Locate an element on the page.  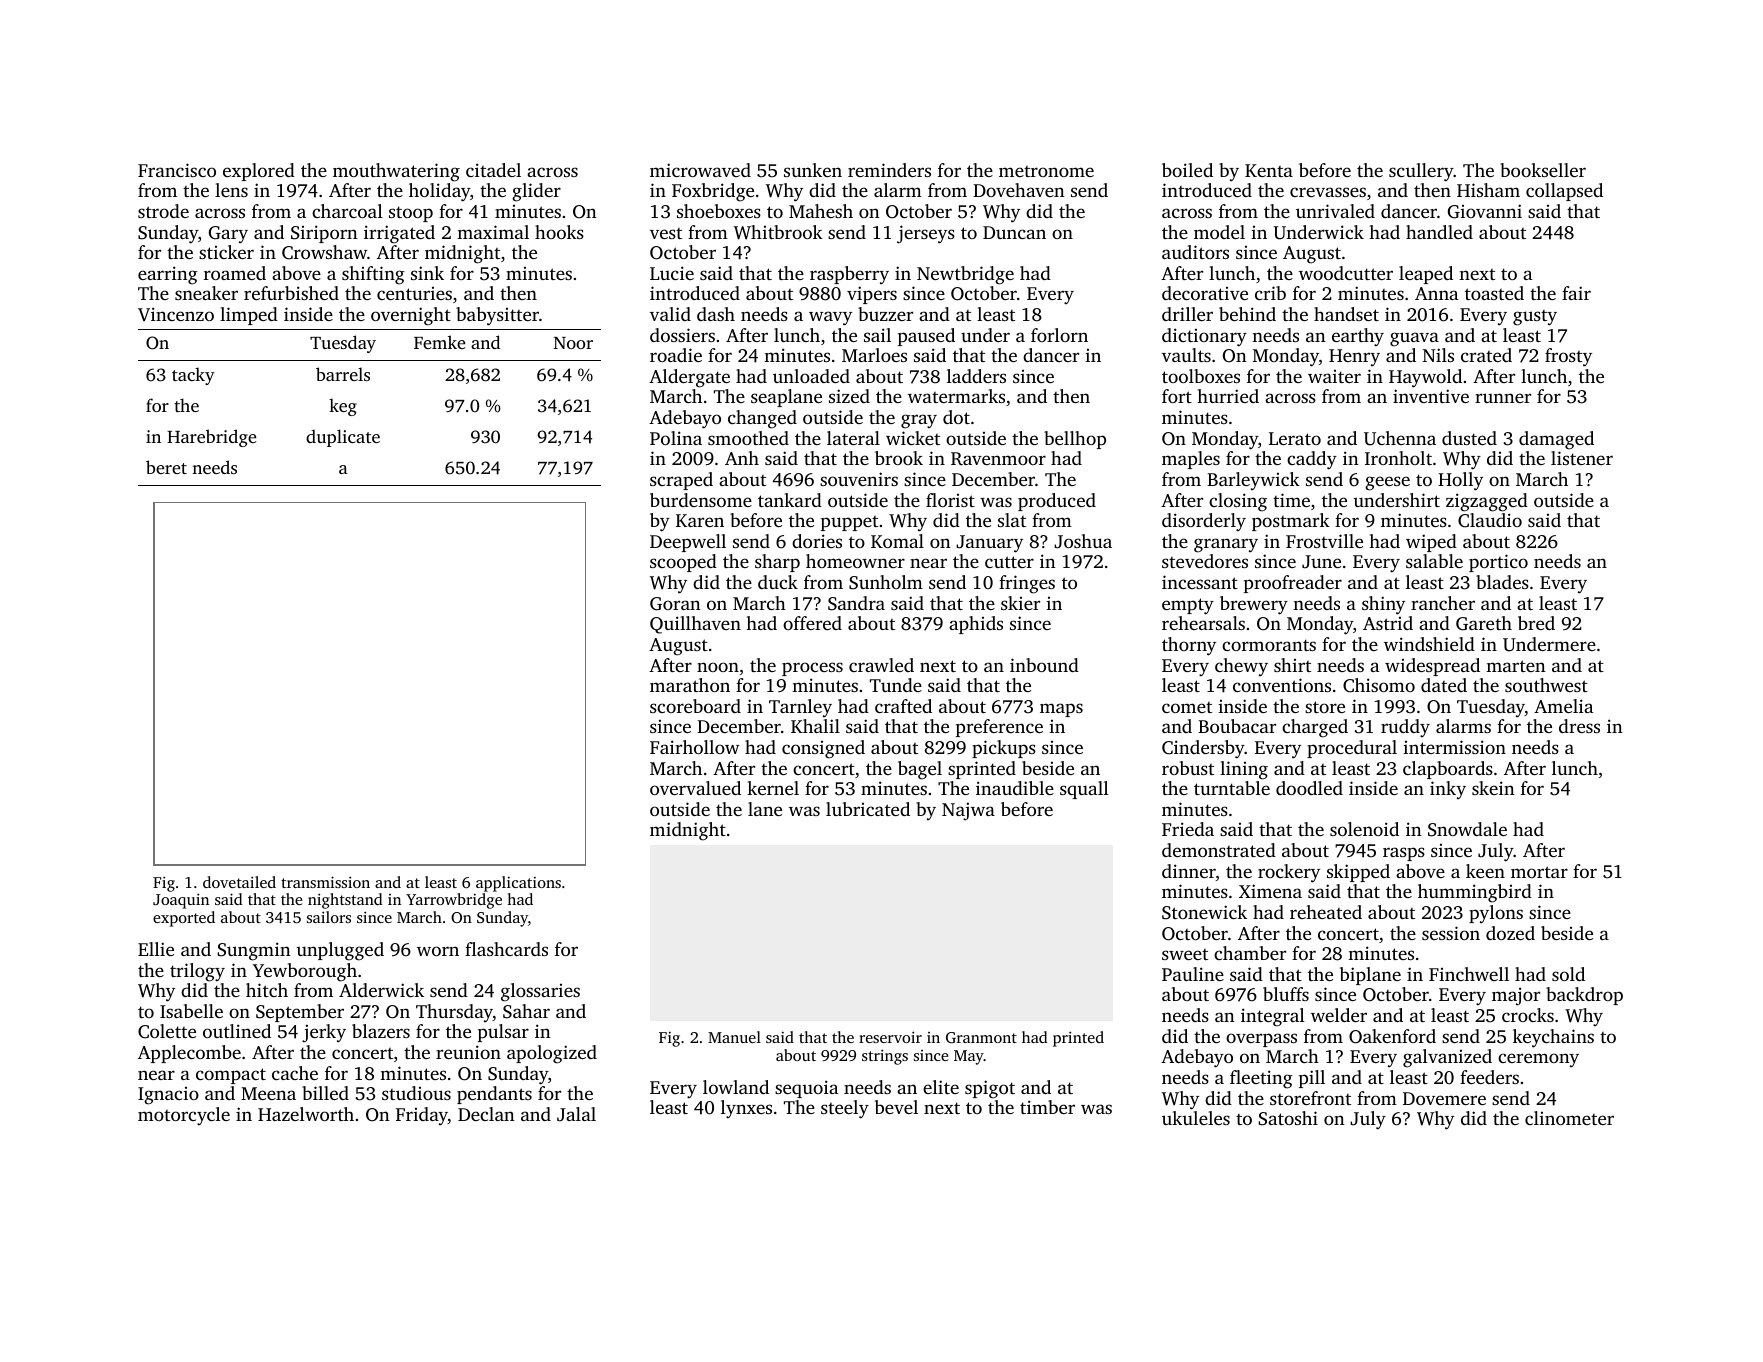
dictionary is located at coordinates (1204, 337).
